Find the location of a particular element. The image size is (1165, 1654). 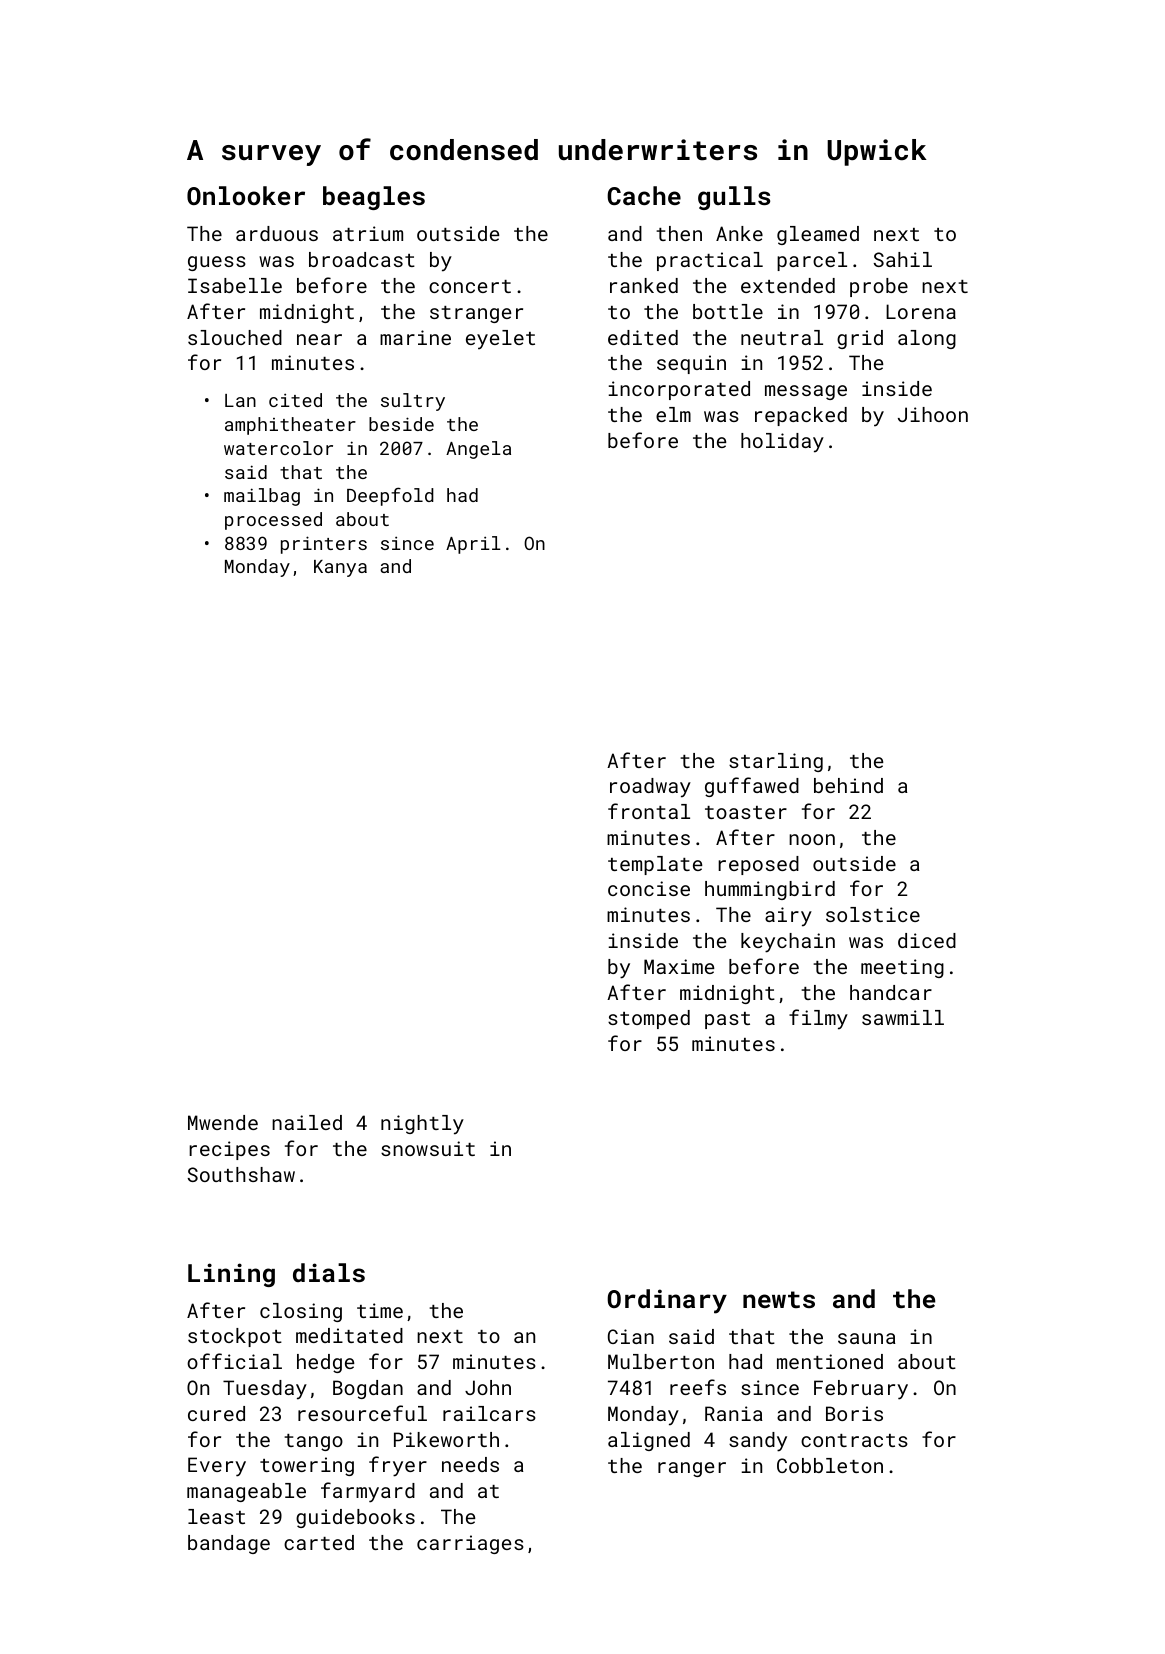

Cian is located at coordinates (631, 1336).
